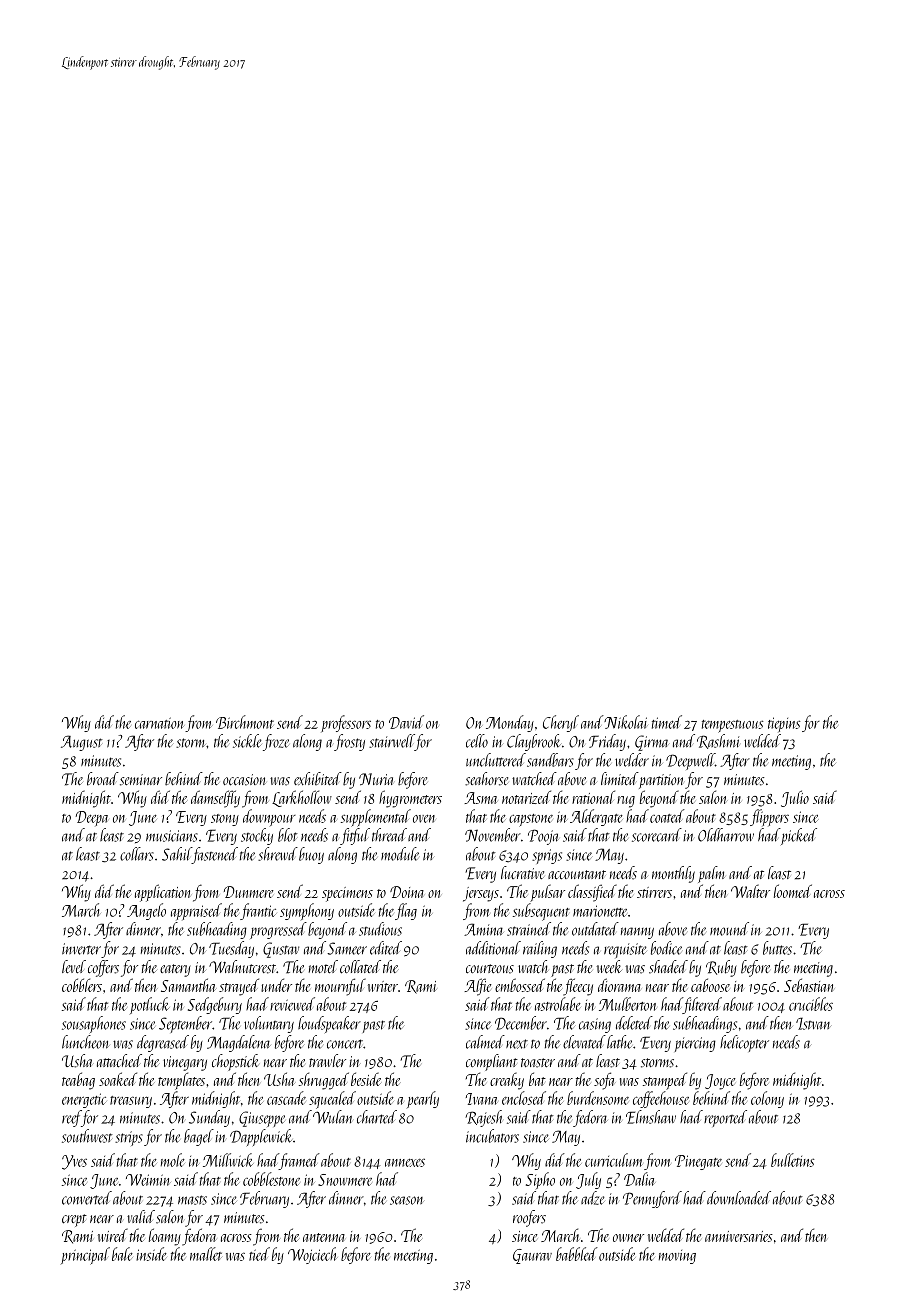 The height and width of the image is (1316, 908). I want to click on beside, so click(366, 1079).
